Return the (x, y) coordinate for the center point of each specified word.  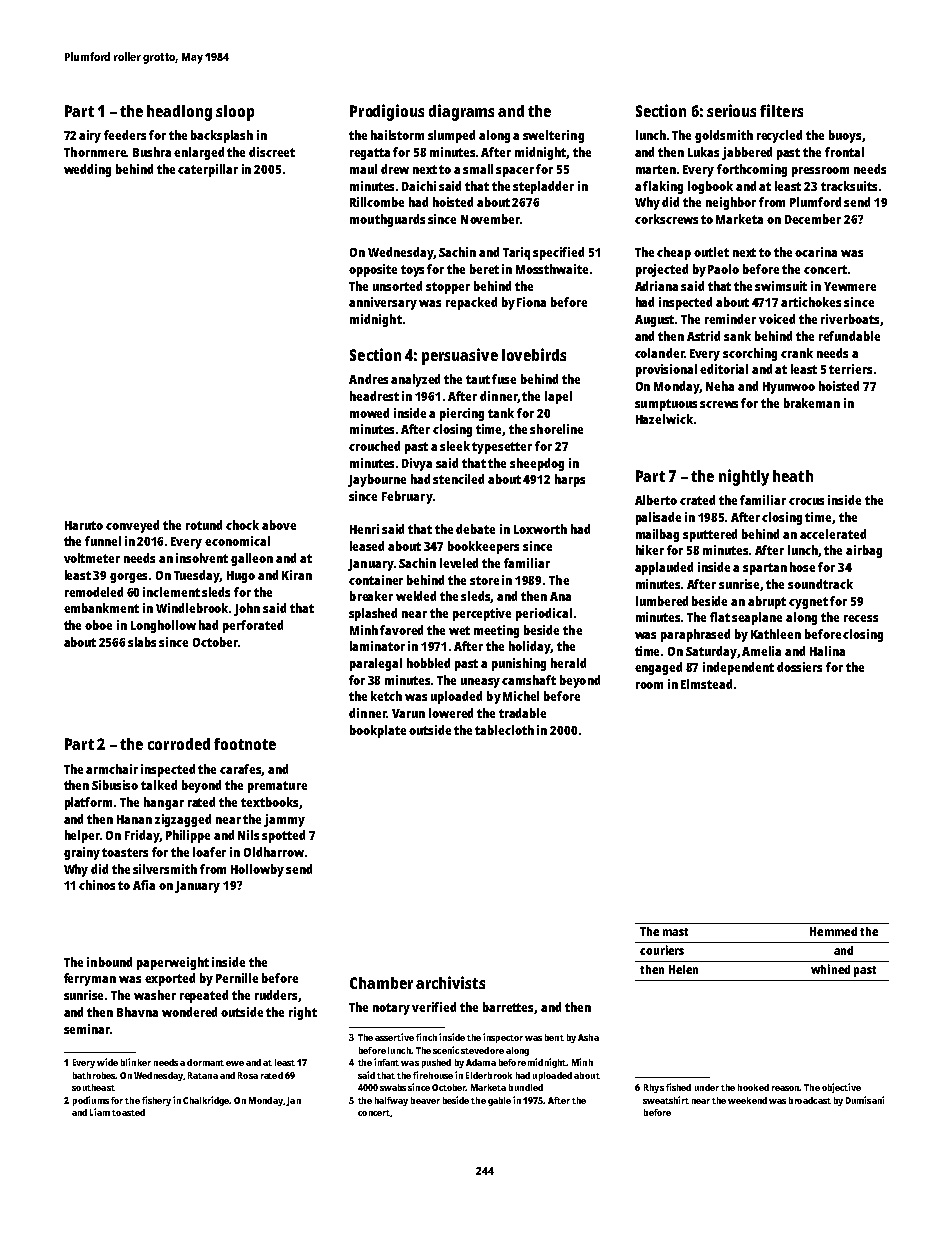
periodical (544, 614)
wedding (87, 170)
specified (558, 253)
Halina (827, 651)
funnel (103, 541)
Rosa (248, 1075)
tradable (522, 713)
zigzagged (183, 820)
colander (659, 353)
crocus (806, 501)
